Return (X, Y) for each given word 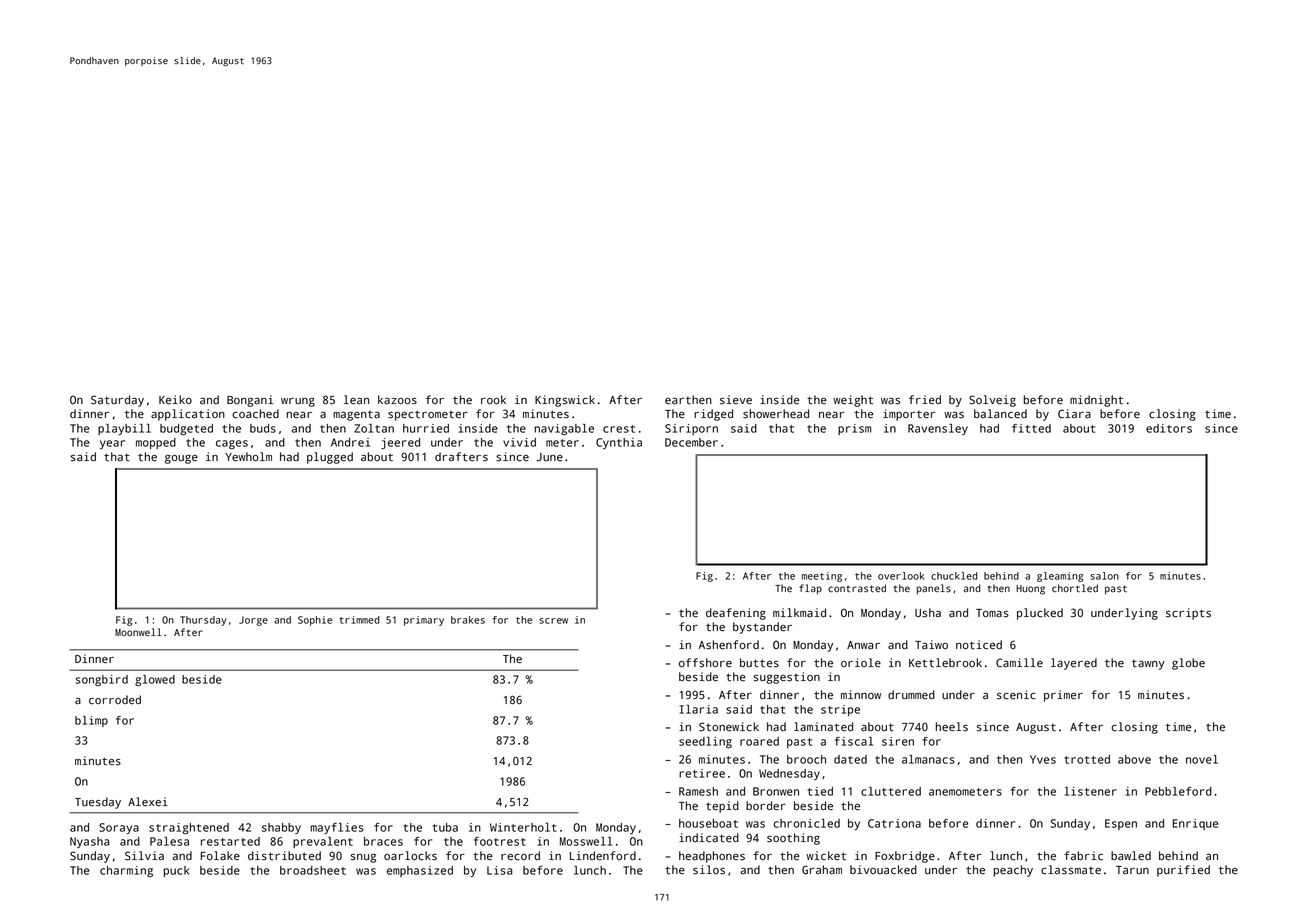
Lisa (499, 870)
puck (177, 871)
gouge (181, 459)
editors (1169, 428)
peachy (1013, 871)
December (691, 442)
